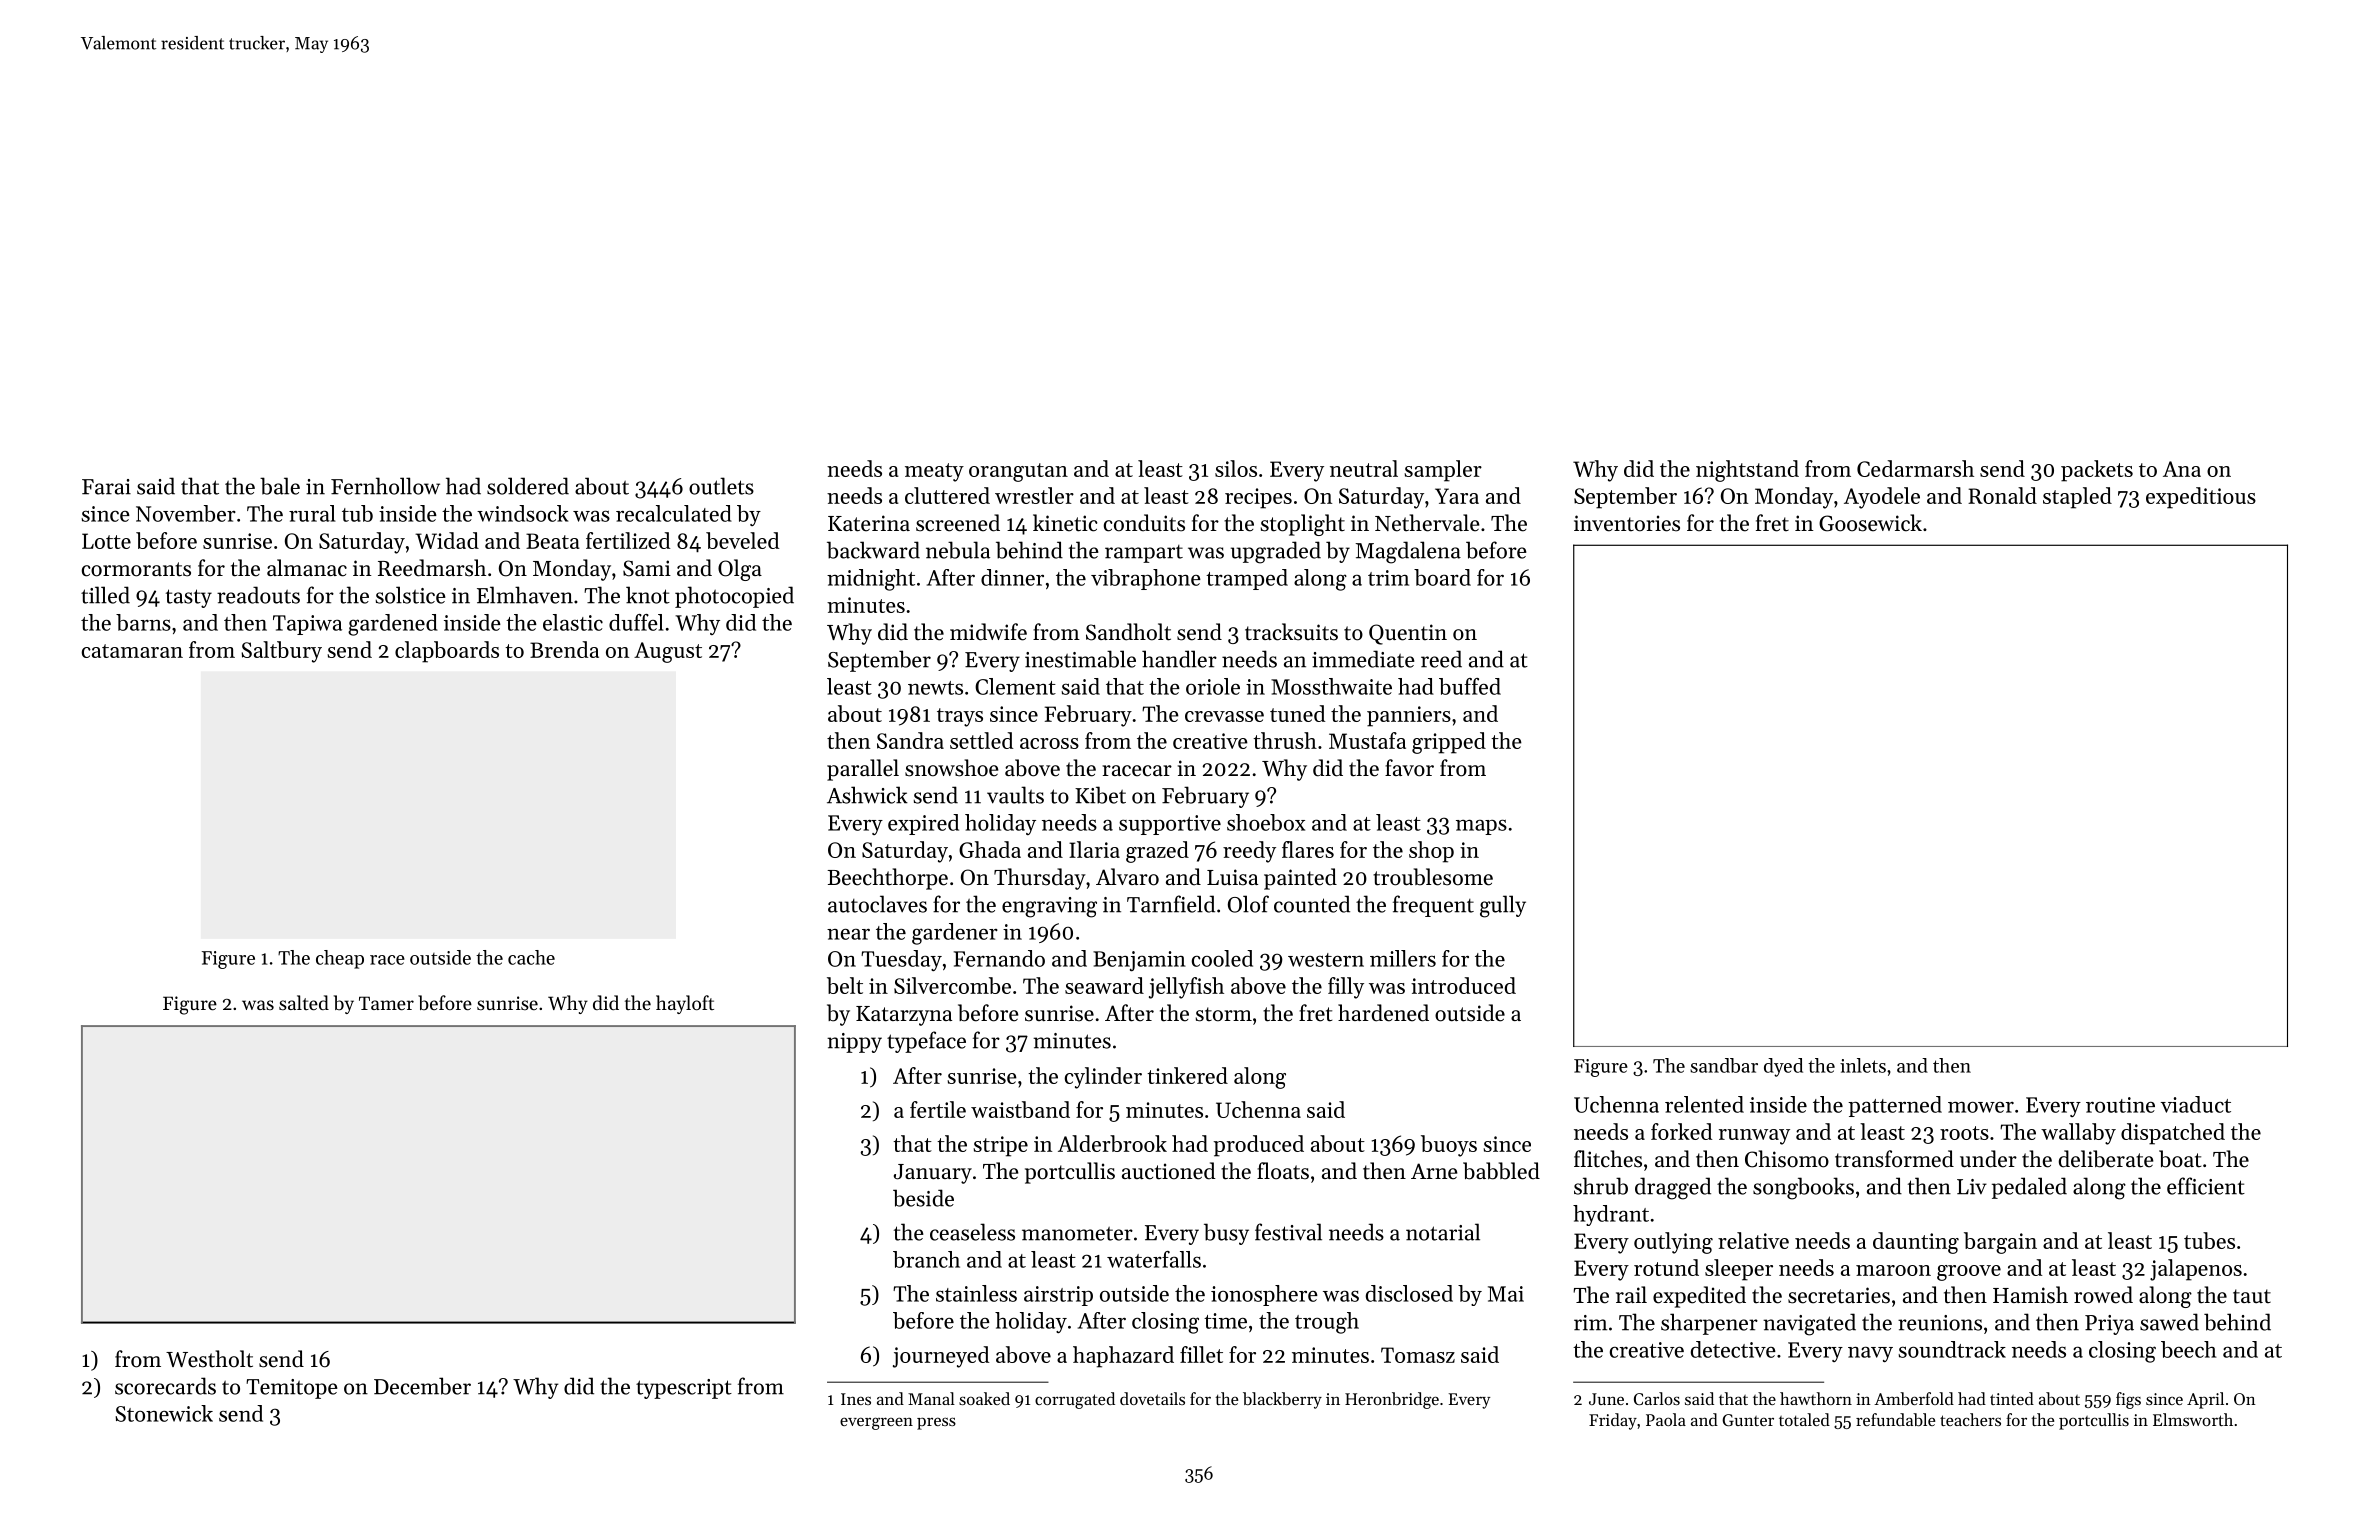 The width and height of the screenshot is (2369, 1533). What do you see at coordinates (410, 595) in the screenshot?
I see `solstice` at bounding box center [410, 595].
